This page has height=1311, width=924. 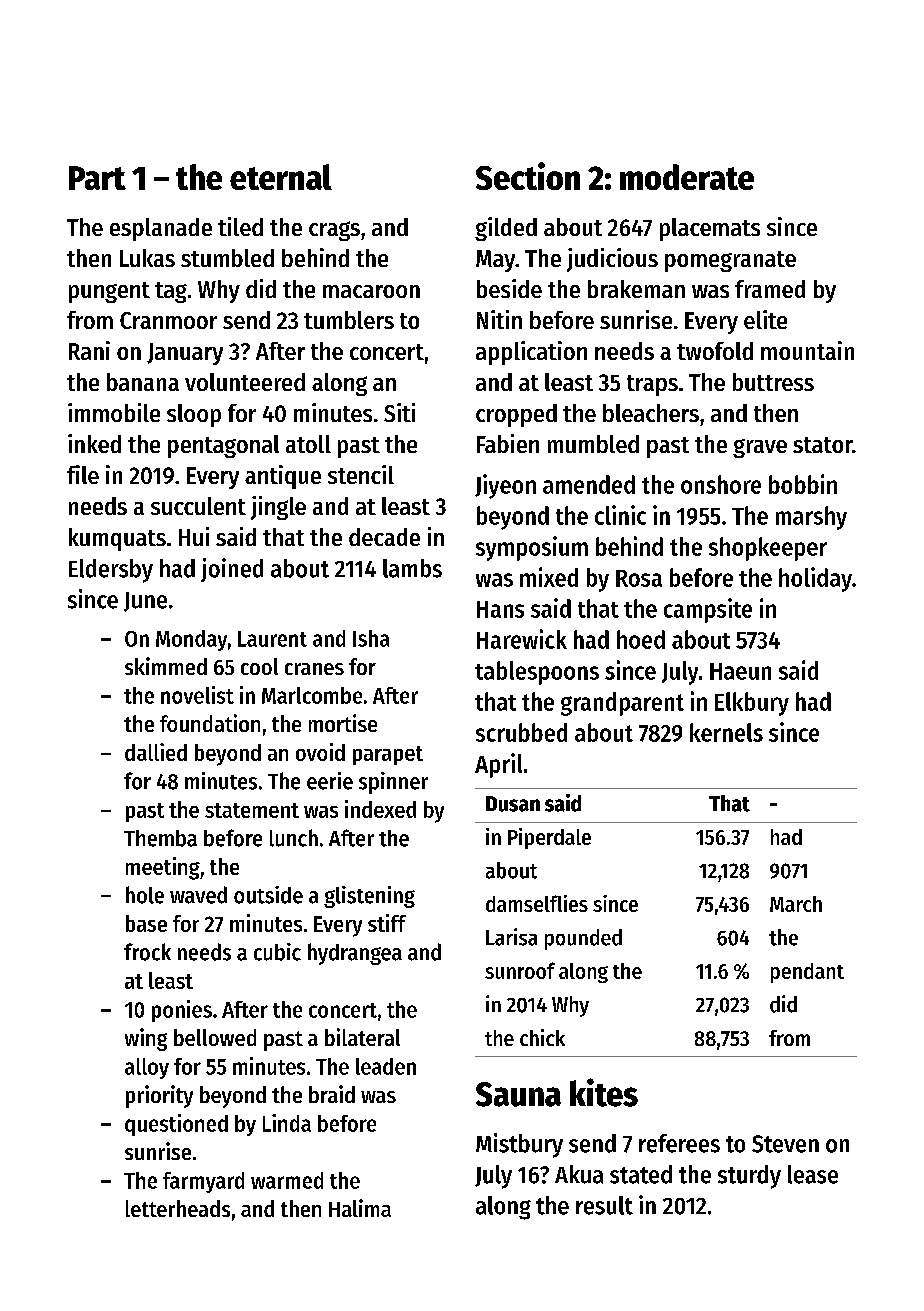 I want to click on eternal, so click(x=281, y=177).
